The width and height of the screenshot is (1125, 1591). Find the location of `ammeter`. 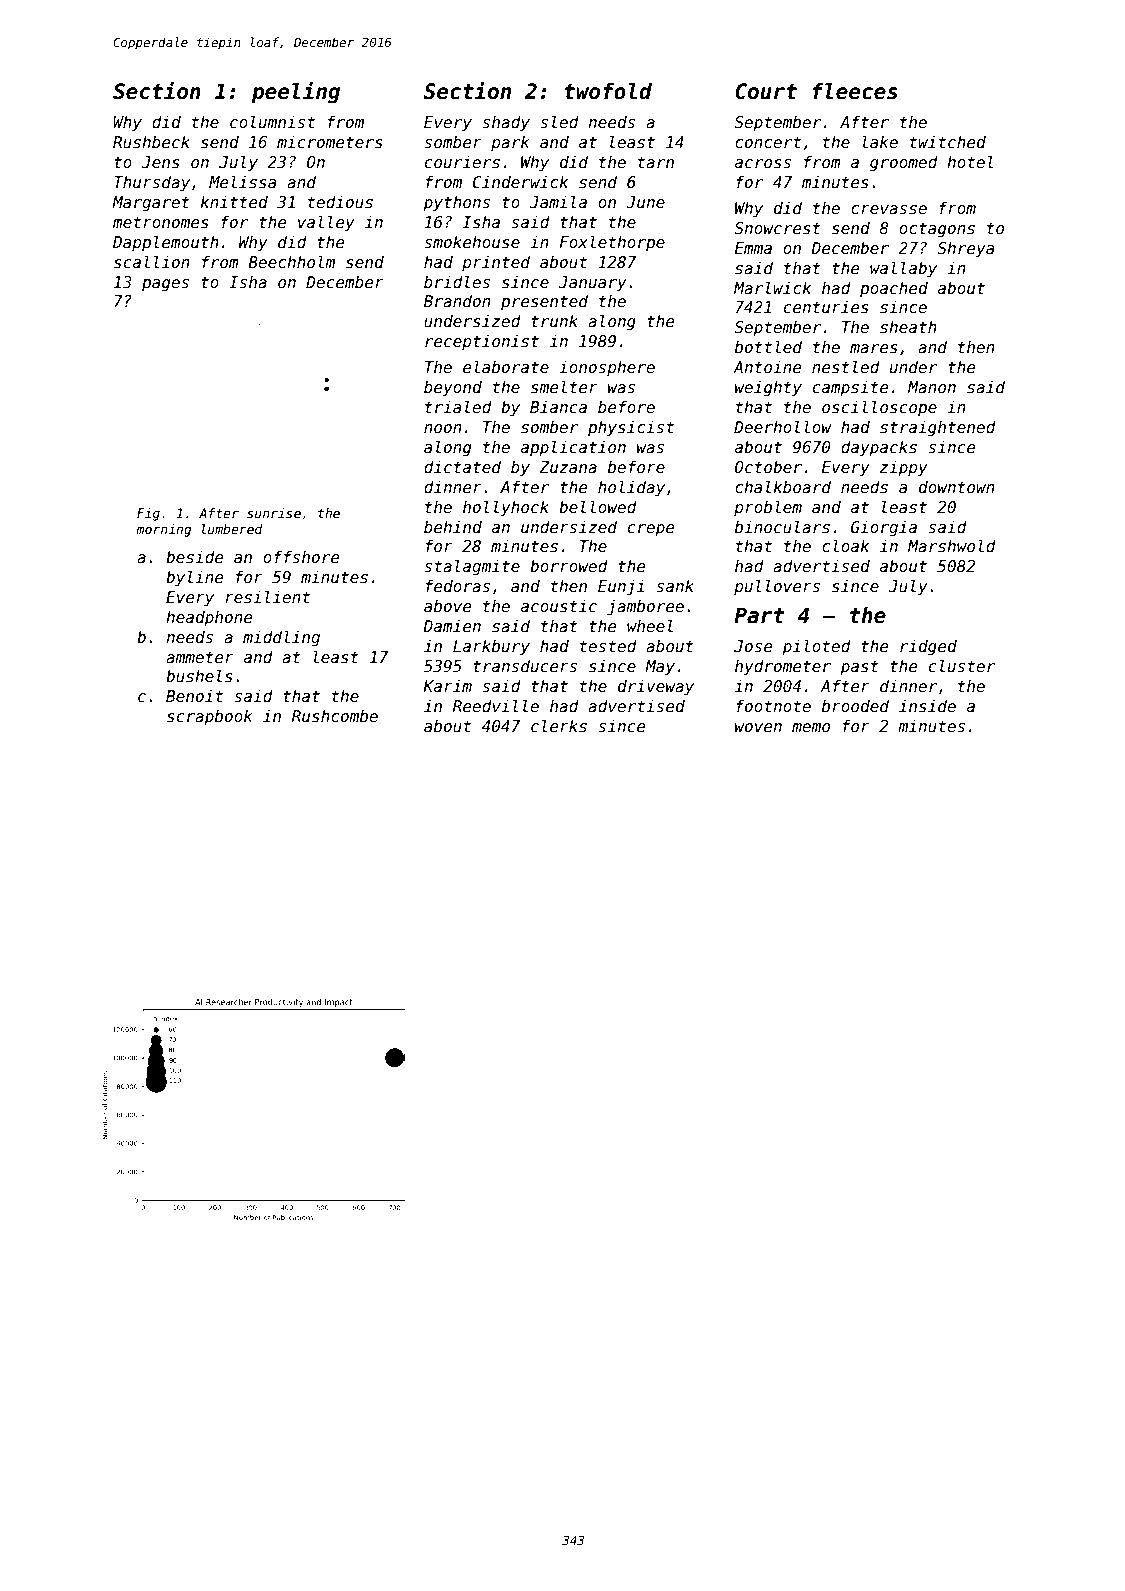

ammeter is located at coordinates (200, 658).
